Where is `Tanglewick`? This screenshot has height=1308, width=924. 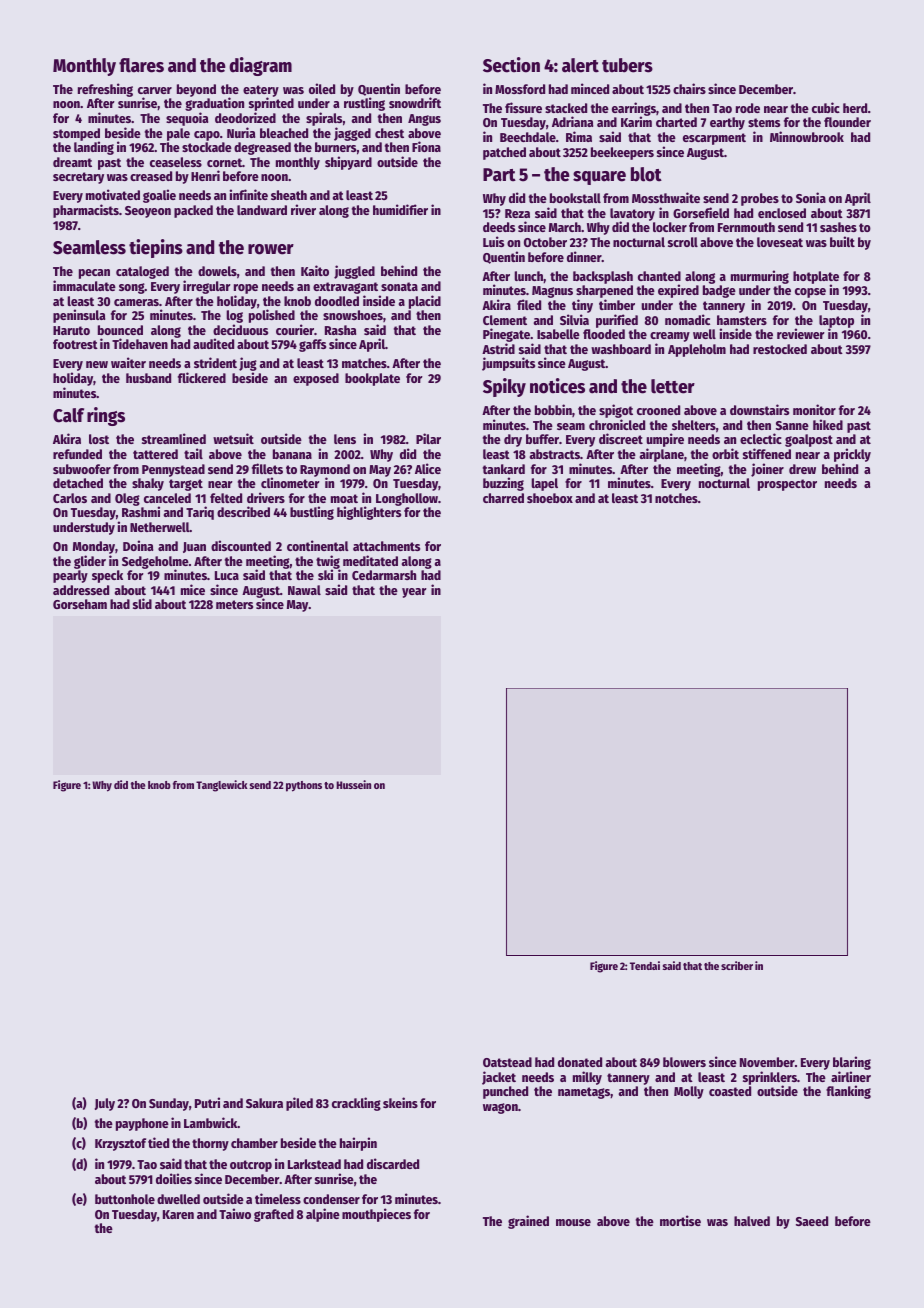 Tanglewick is located at coordinates (222, 786).
